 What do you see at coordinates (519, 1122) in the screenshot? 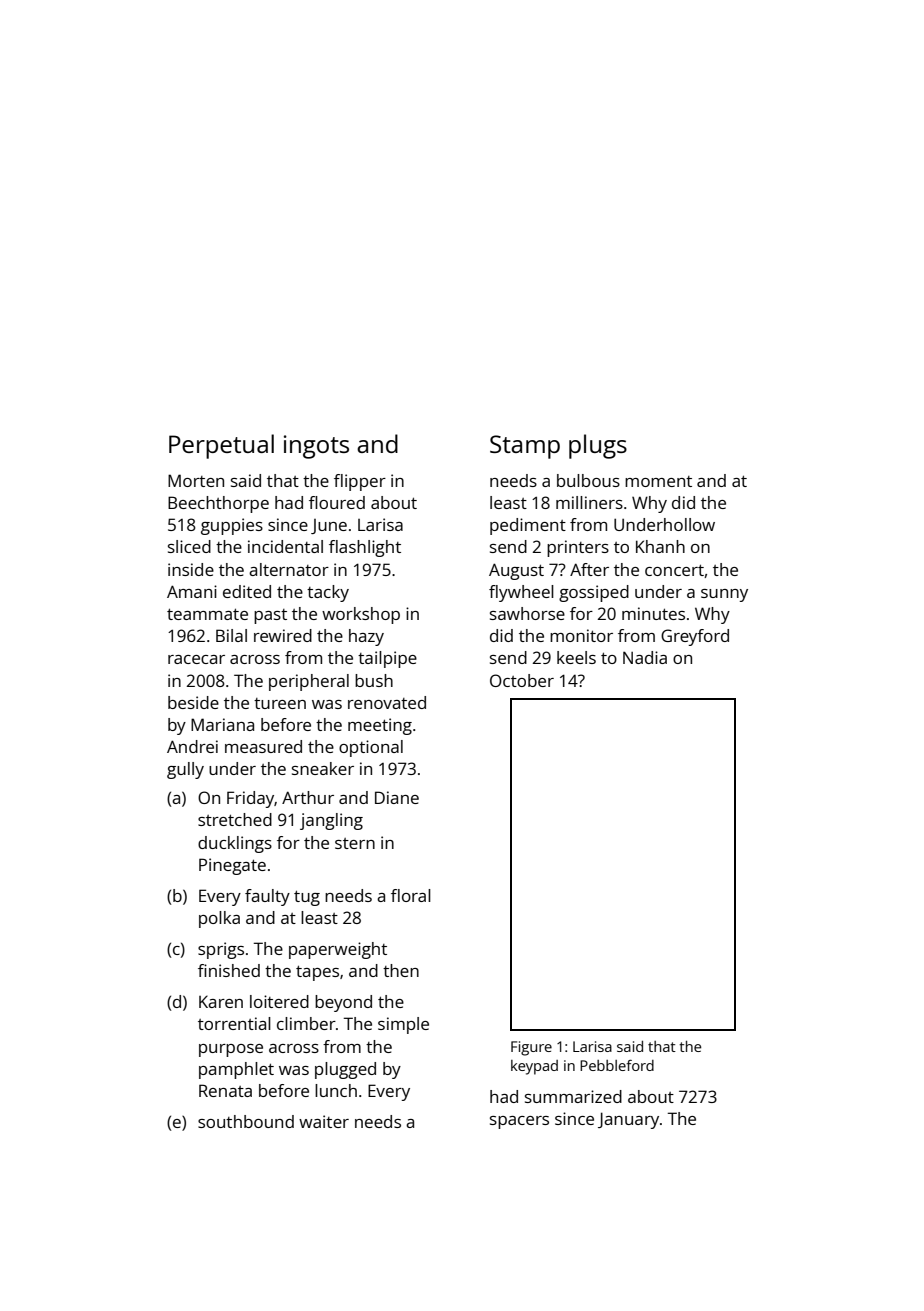
I see `spacers` at bounding box center [519, 1122].
